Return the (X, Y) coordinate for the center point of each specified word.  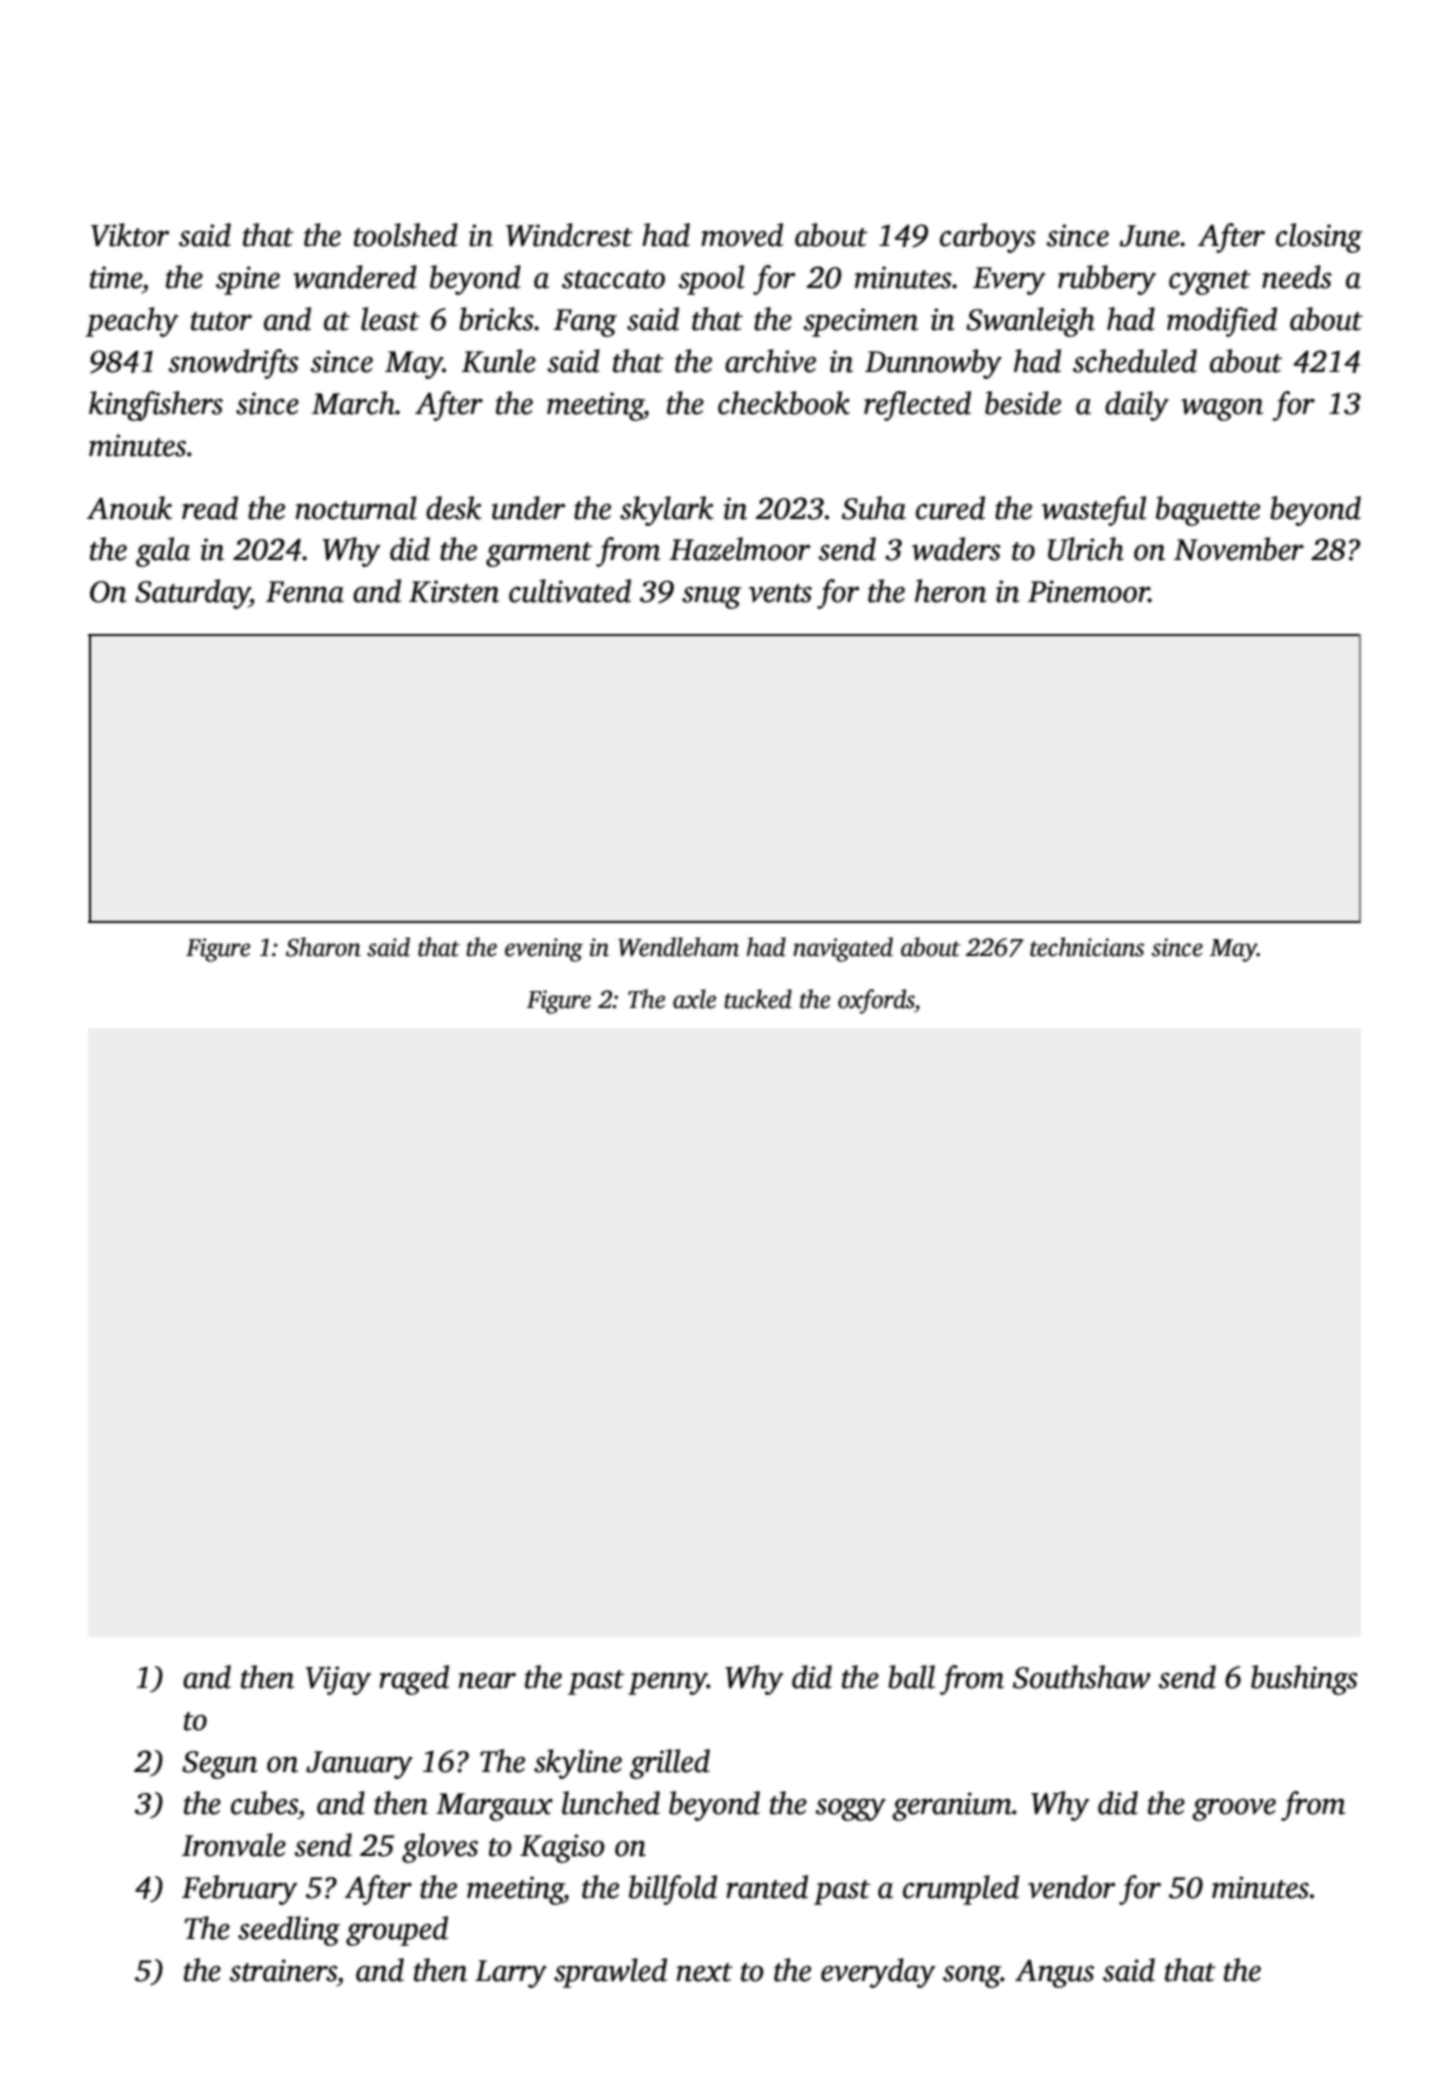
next (704, 1972)
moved (742, 235)
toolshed (406, 235)
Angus (1054, 1973)
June (1150, 236)
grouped (397, 1931)
